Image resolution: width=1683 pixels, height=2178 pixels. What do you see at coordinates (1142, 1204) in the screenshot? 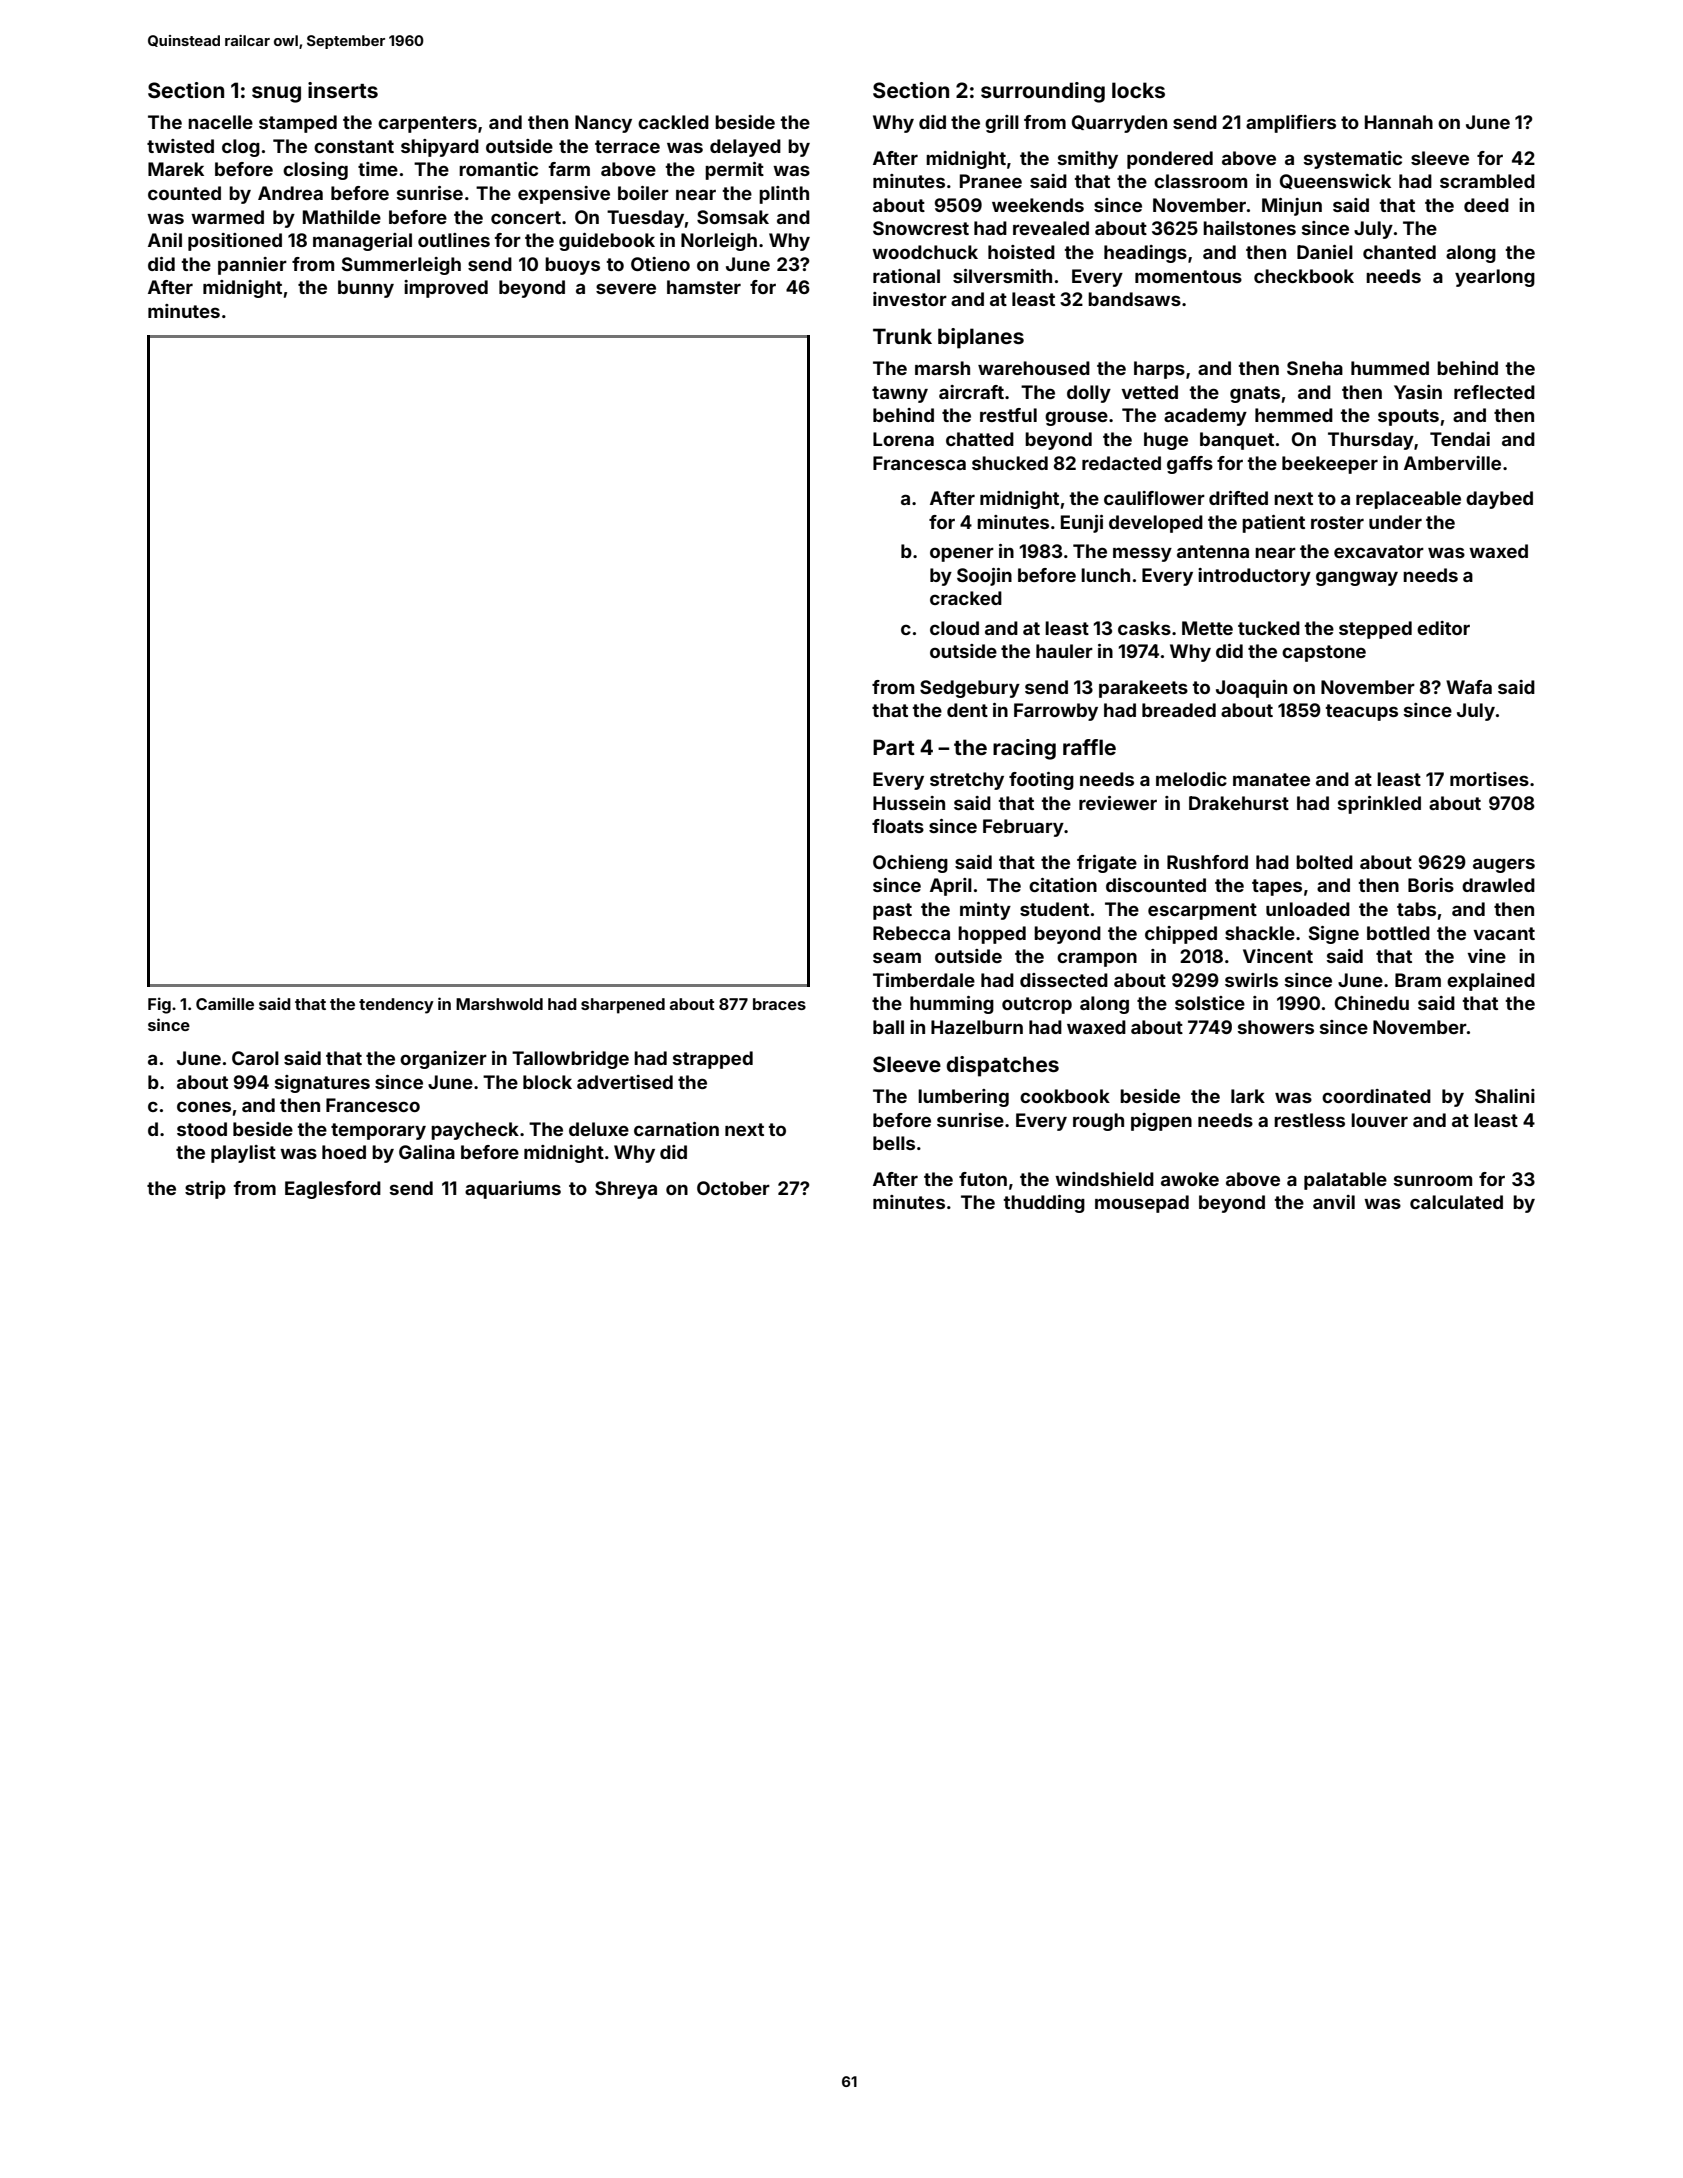
I see `mousepad` at bounding box center [1142, 1204].
